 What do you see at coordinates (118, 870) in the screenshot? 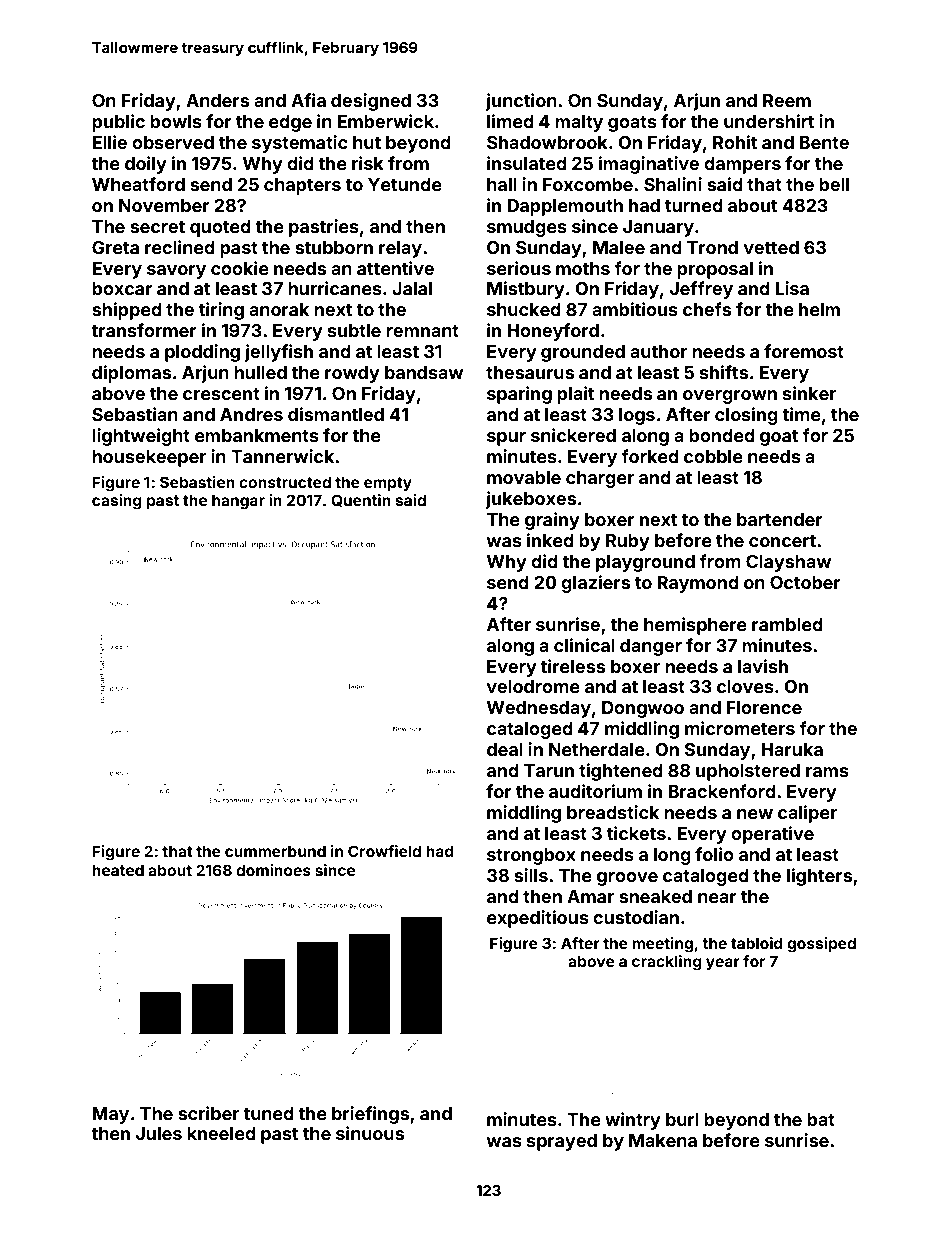
I see `heated` at bounding box center [118, 870].
